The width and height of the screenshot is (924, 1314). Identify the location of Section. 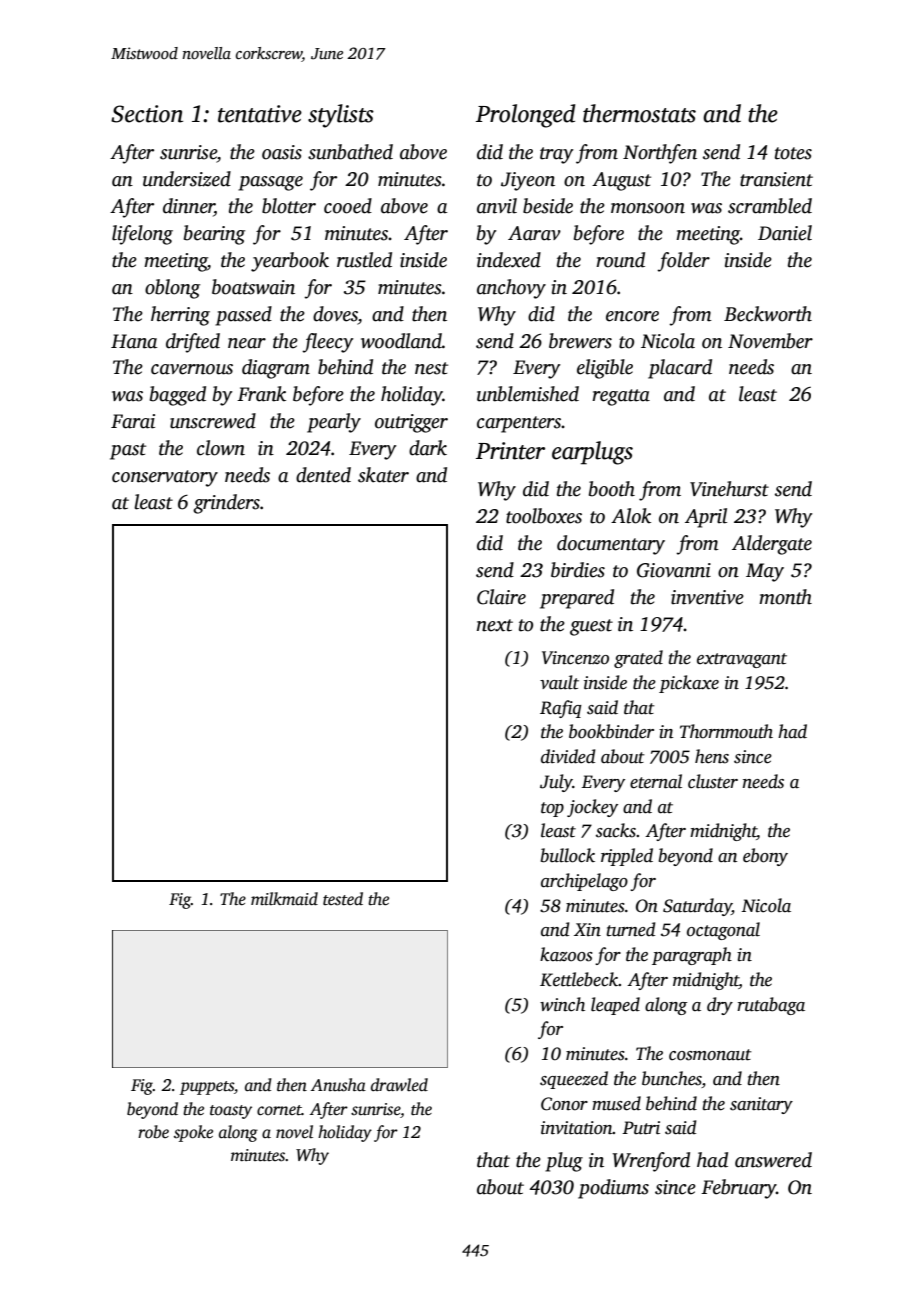
(147, 114).
